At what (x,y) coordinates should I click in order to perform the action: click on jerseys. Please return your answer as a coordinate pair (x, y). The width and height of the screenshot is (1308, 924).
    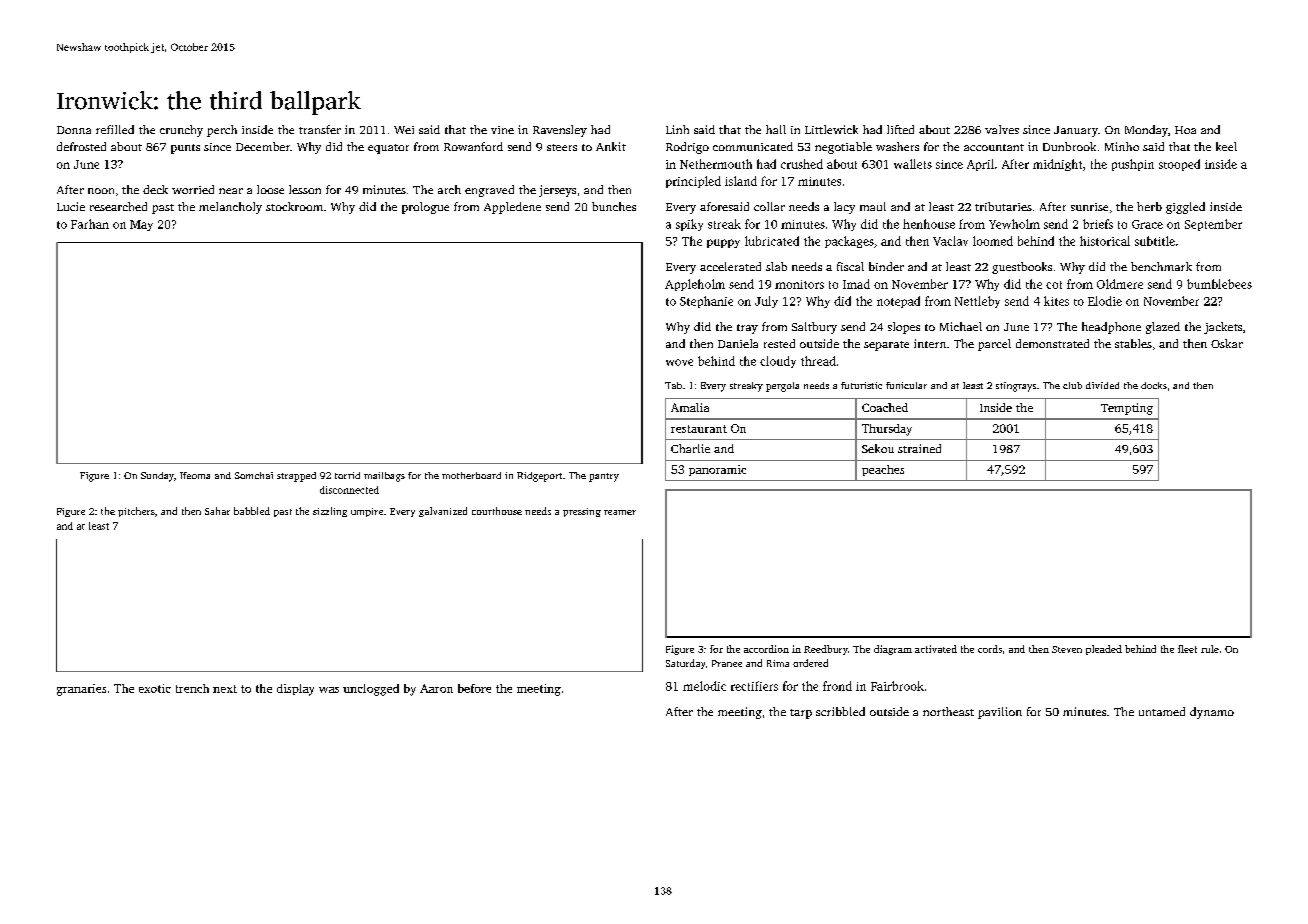
    Looking at the image, I should click on (557, 191).
